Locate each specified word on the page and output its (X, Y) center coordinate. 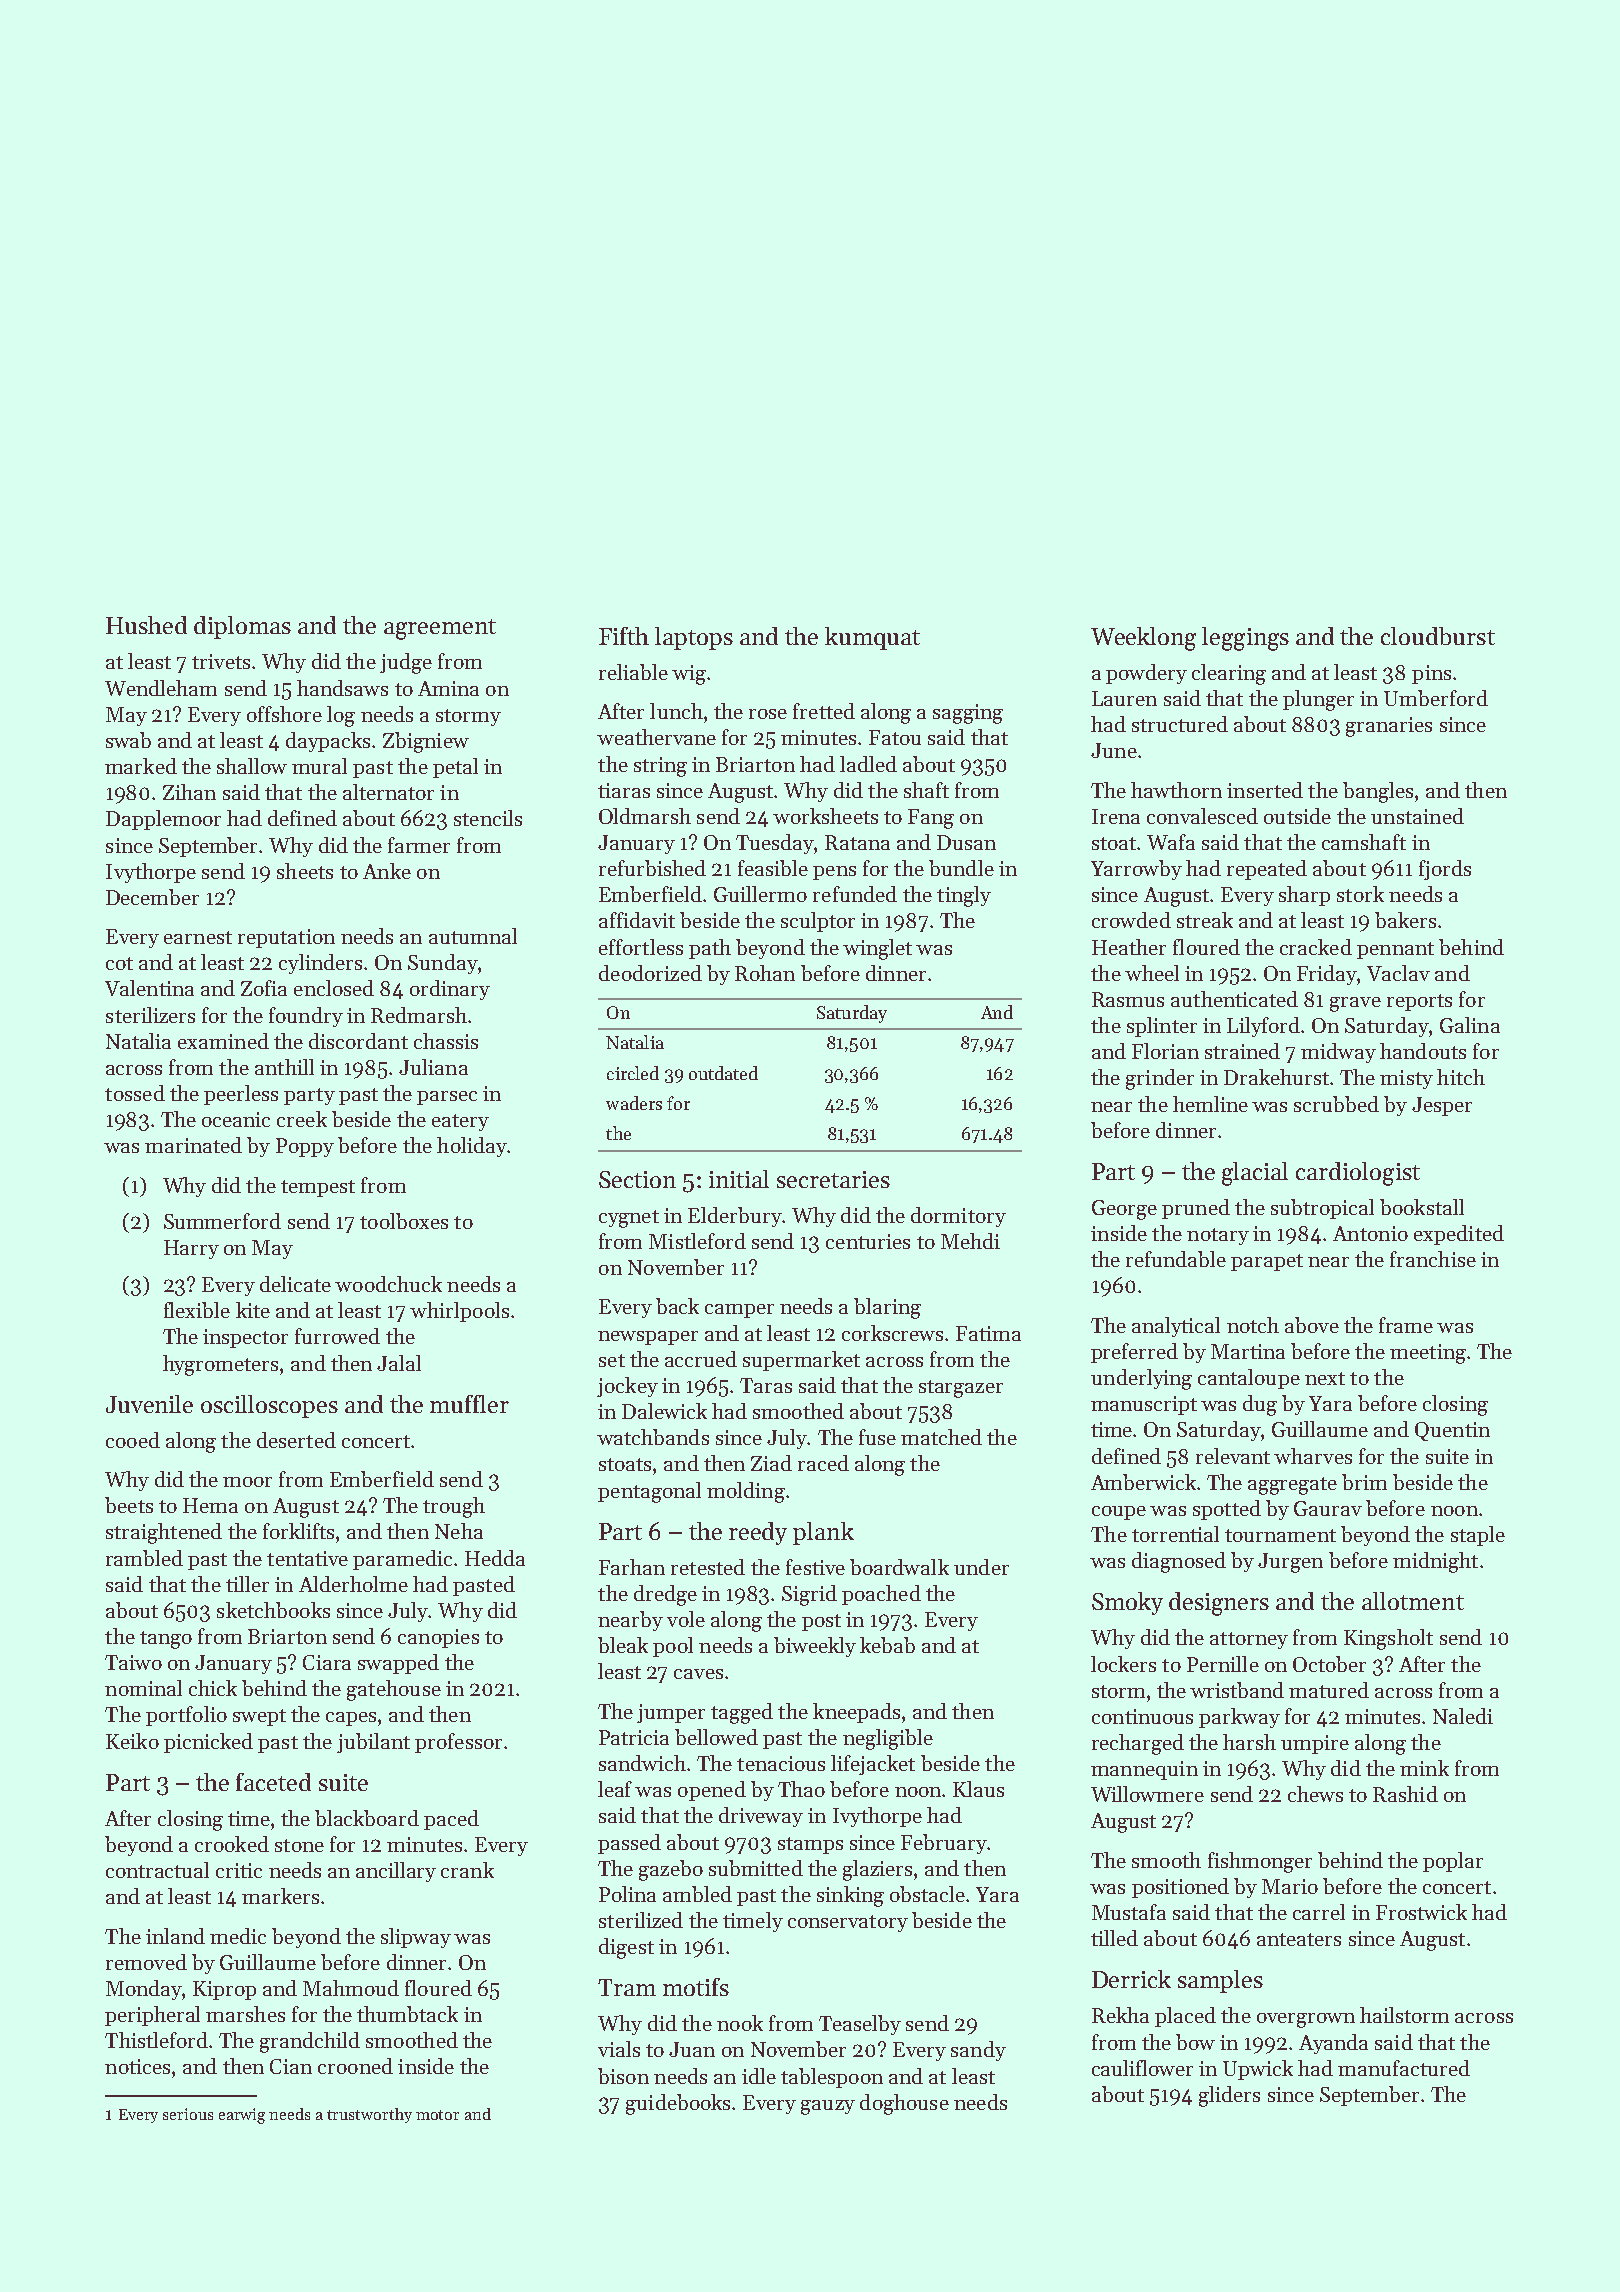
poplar (1453, 1862)
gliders (1229, 2096)
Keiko (132, 1741)
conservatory (848, 1923)
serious (188, 2114)
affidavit (637, 920)
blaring (887, 1308)
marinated (193, 1145)
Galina (1470, 1025)
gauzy (828, 2107)
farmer (419, 845)
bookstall (1422, 1207)
